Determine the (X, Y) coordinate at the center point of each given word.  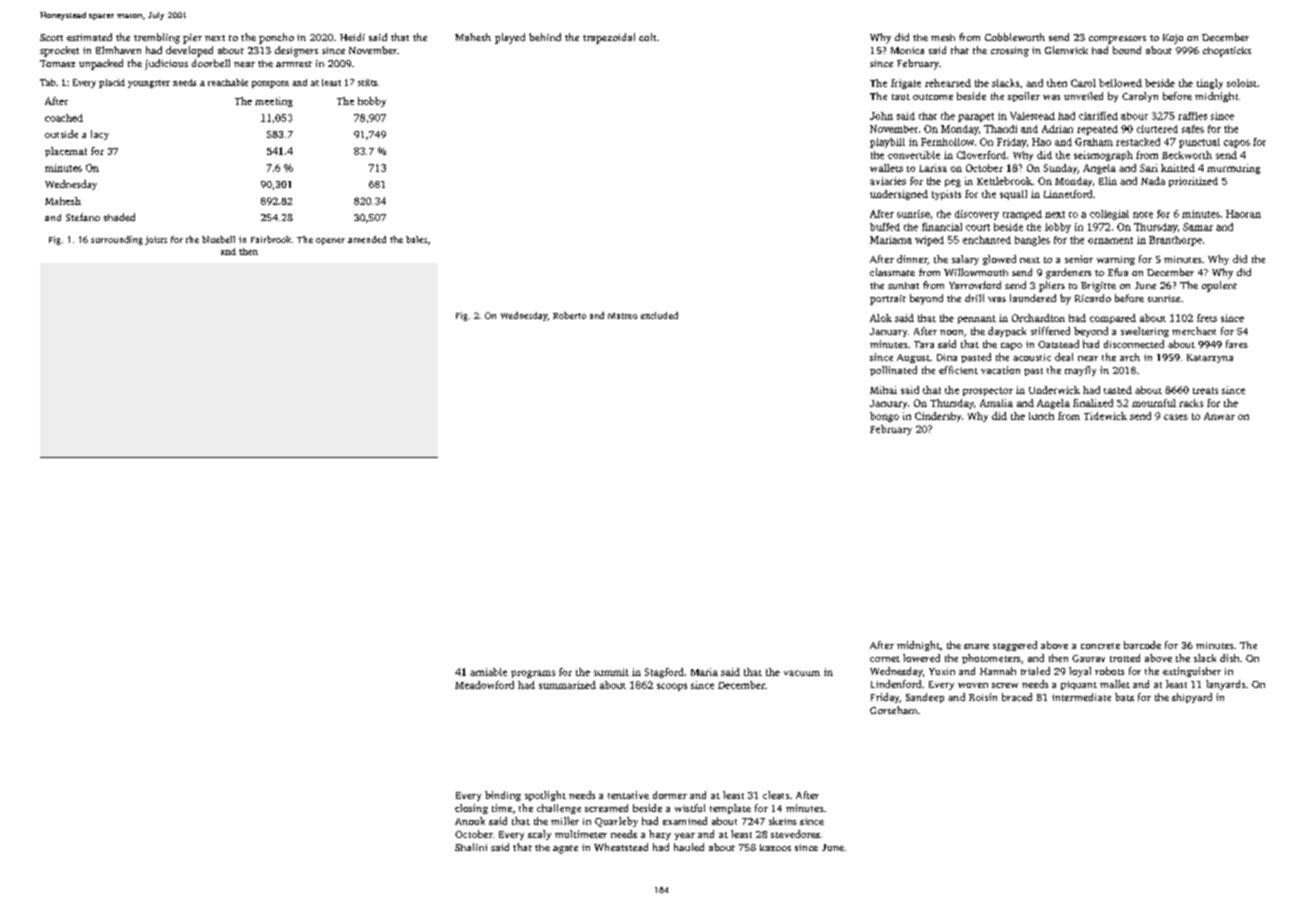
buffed (885, 227)
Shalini (471, 847)
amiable (488, 672)
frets (1207, 318)
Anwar (1219, 416)
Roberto (569, 315)
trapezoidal (609, 38)
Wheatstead (621, 847)
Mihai (883, 390)
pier (192, 39)
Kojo (1173, 39)
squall (1013, 195)
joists (156, 240)
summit (611, 672)
